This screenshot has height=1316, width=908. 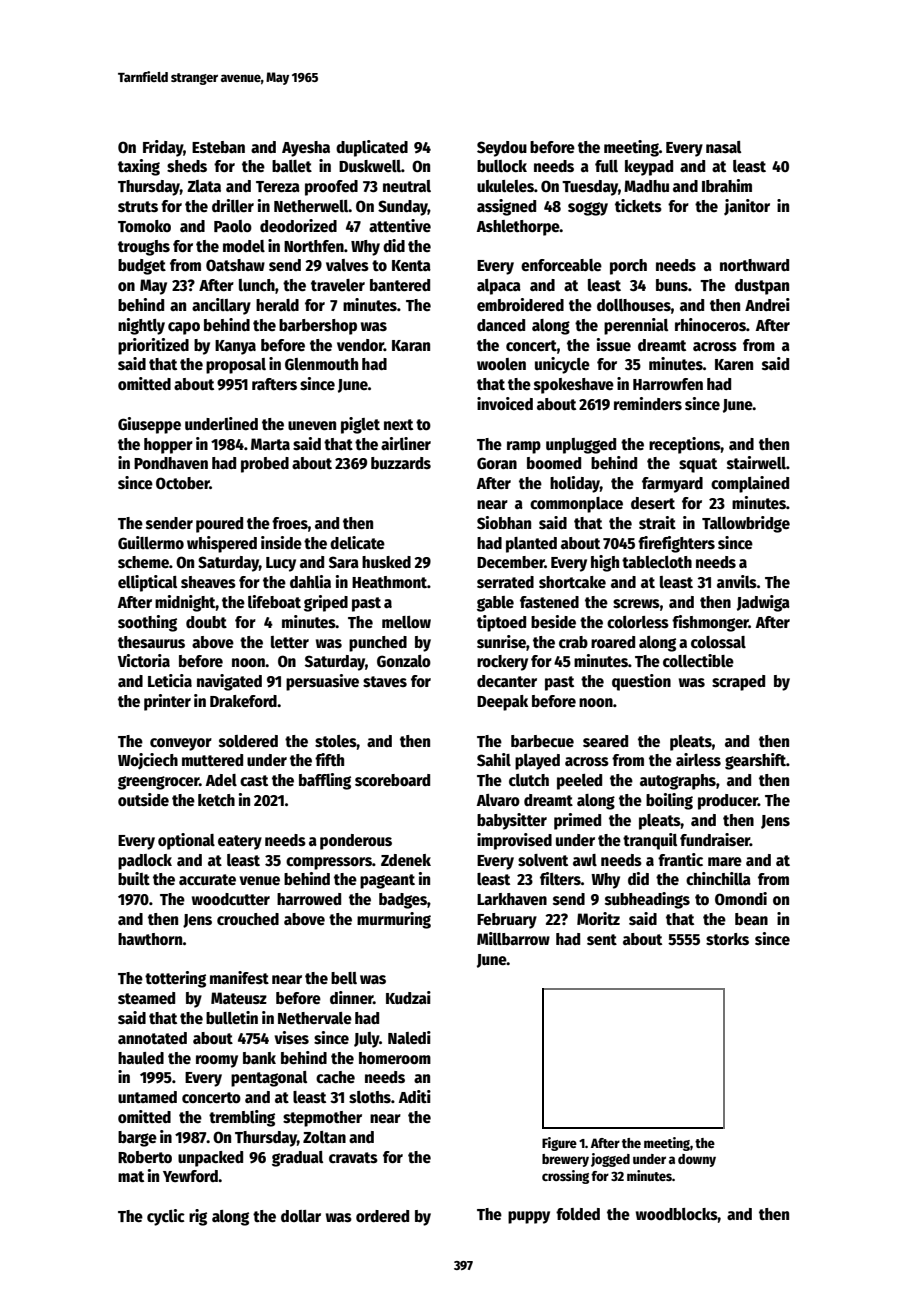 What do you see at coordinates (738, 683) in the screenshot?
I see `scraped` at bounding box center [738, 683].
